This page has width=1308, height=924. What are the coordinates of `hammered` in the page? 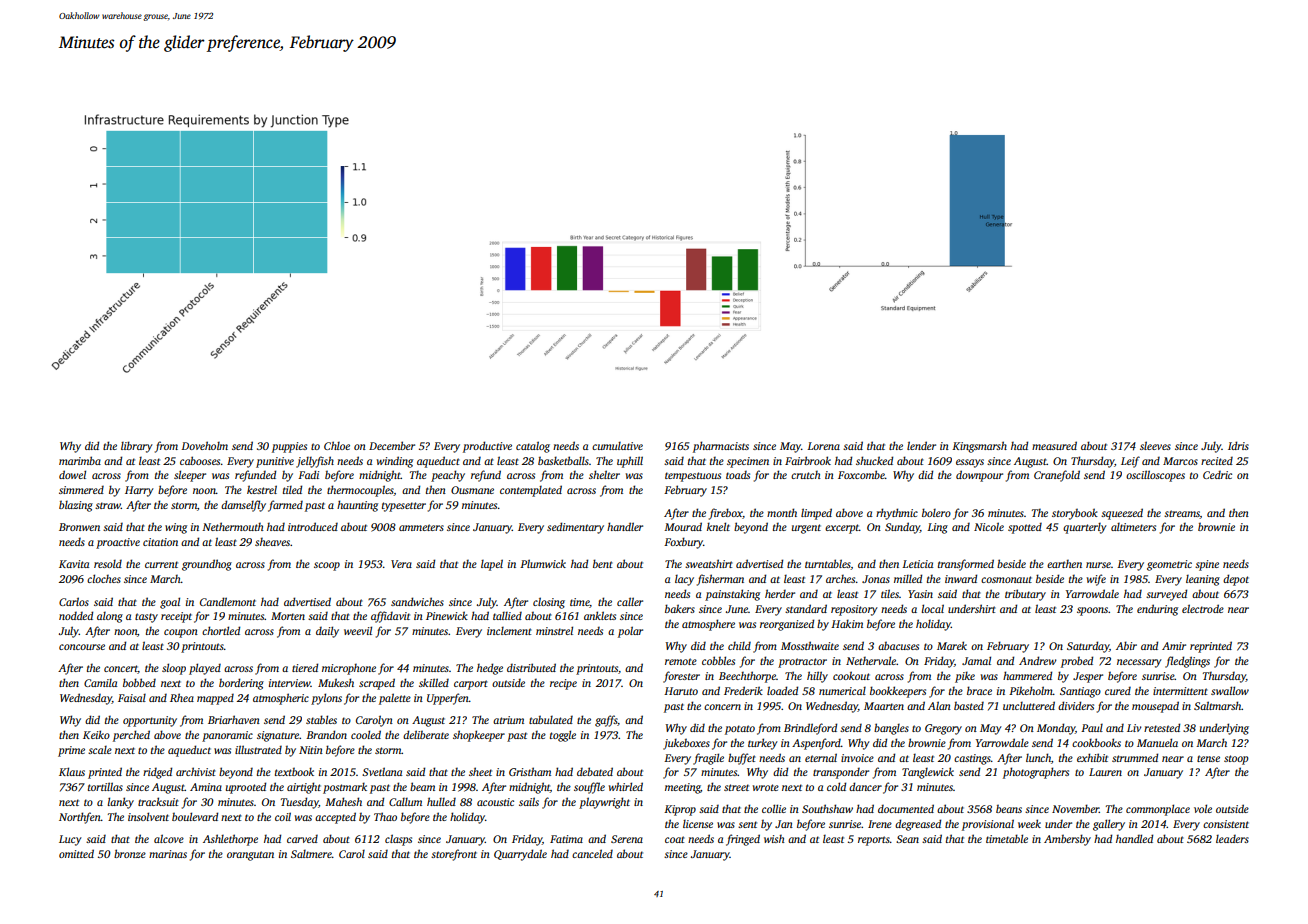 It's located at (1027, 675).
